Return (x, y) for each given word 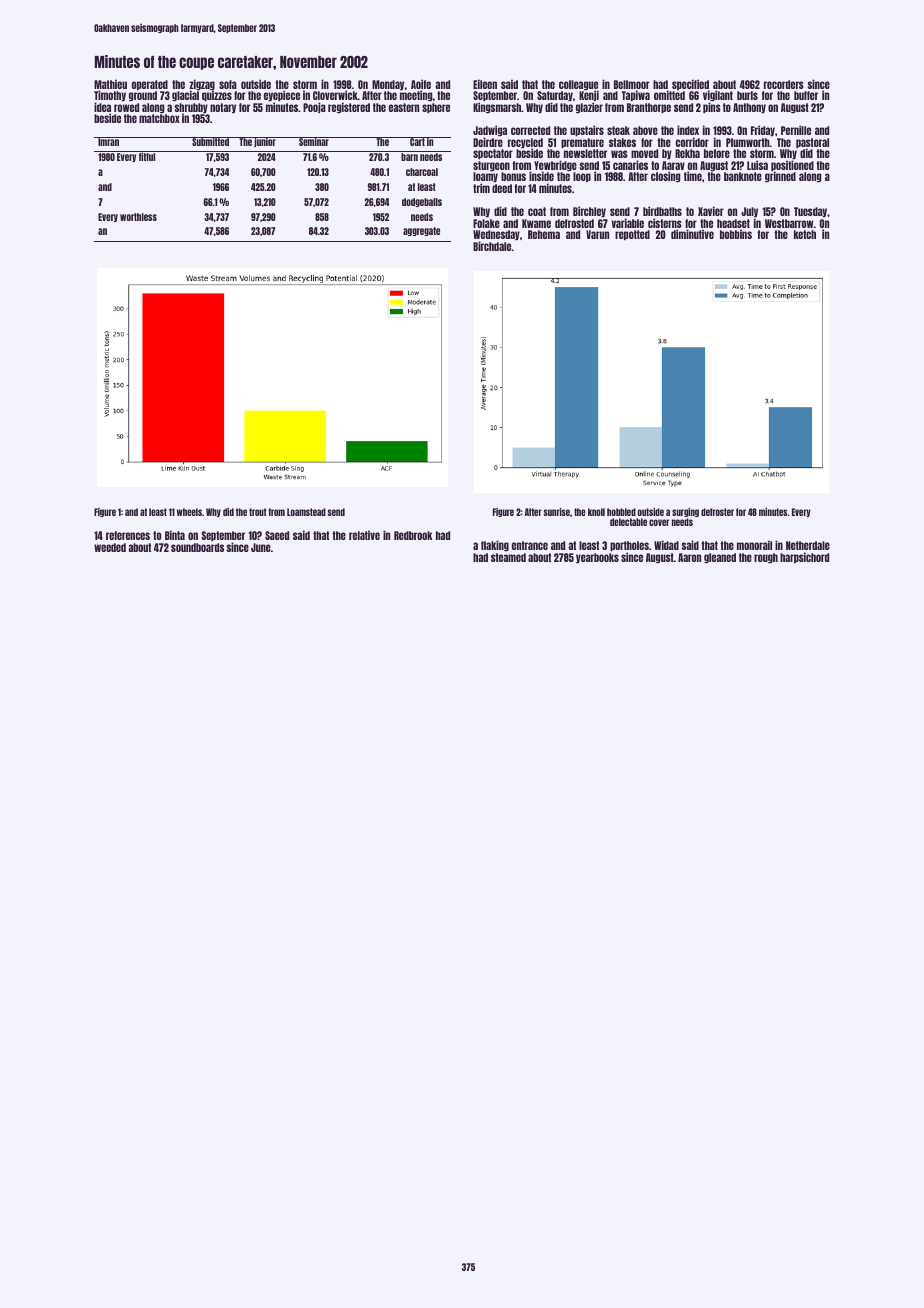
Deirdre (488, 142)
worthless (138, 217)
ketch (805, 234)
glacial (185, 96)
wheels (189, 512)
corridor (692, 142)
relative (364, 535)
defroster (717, 512)
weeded (110, 547)
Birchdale (492, 246)
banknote (743, 176)
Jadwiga (490, 131)
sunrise (556, 512)
